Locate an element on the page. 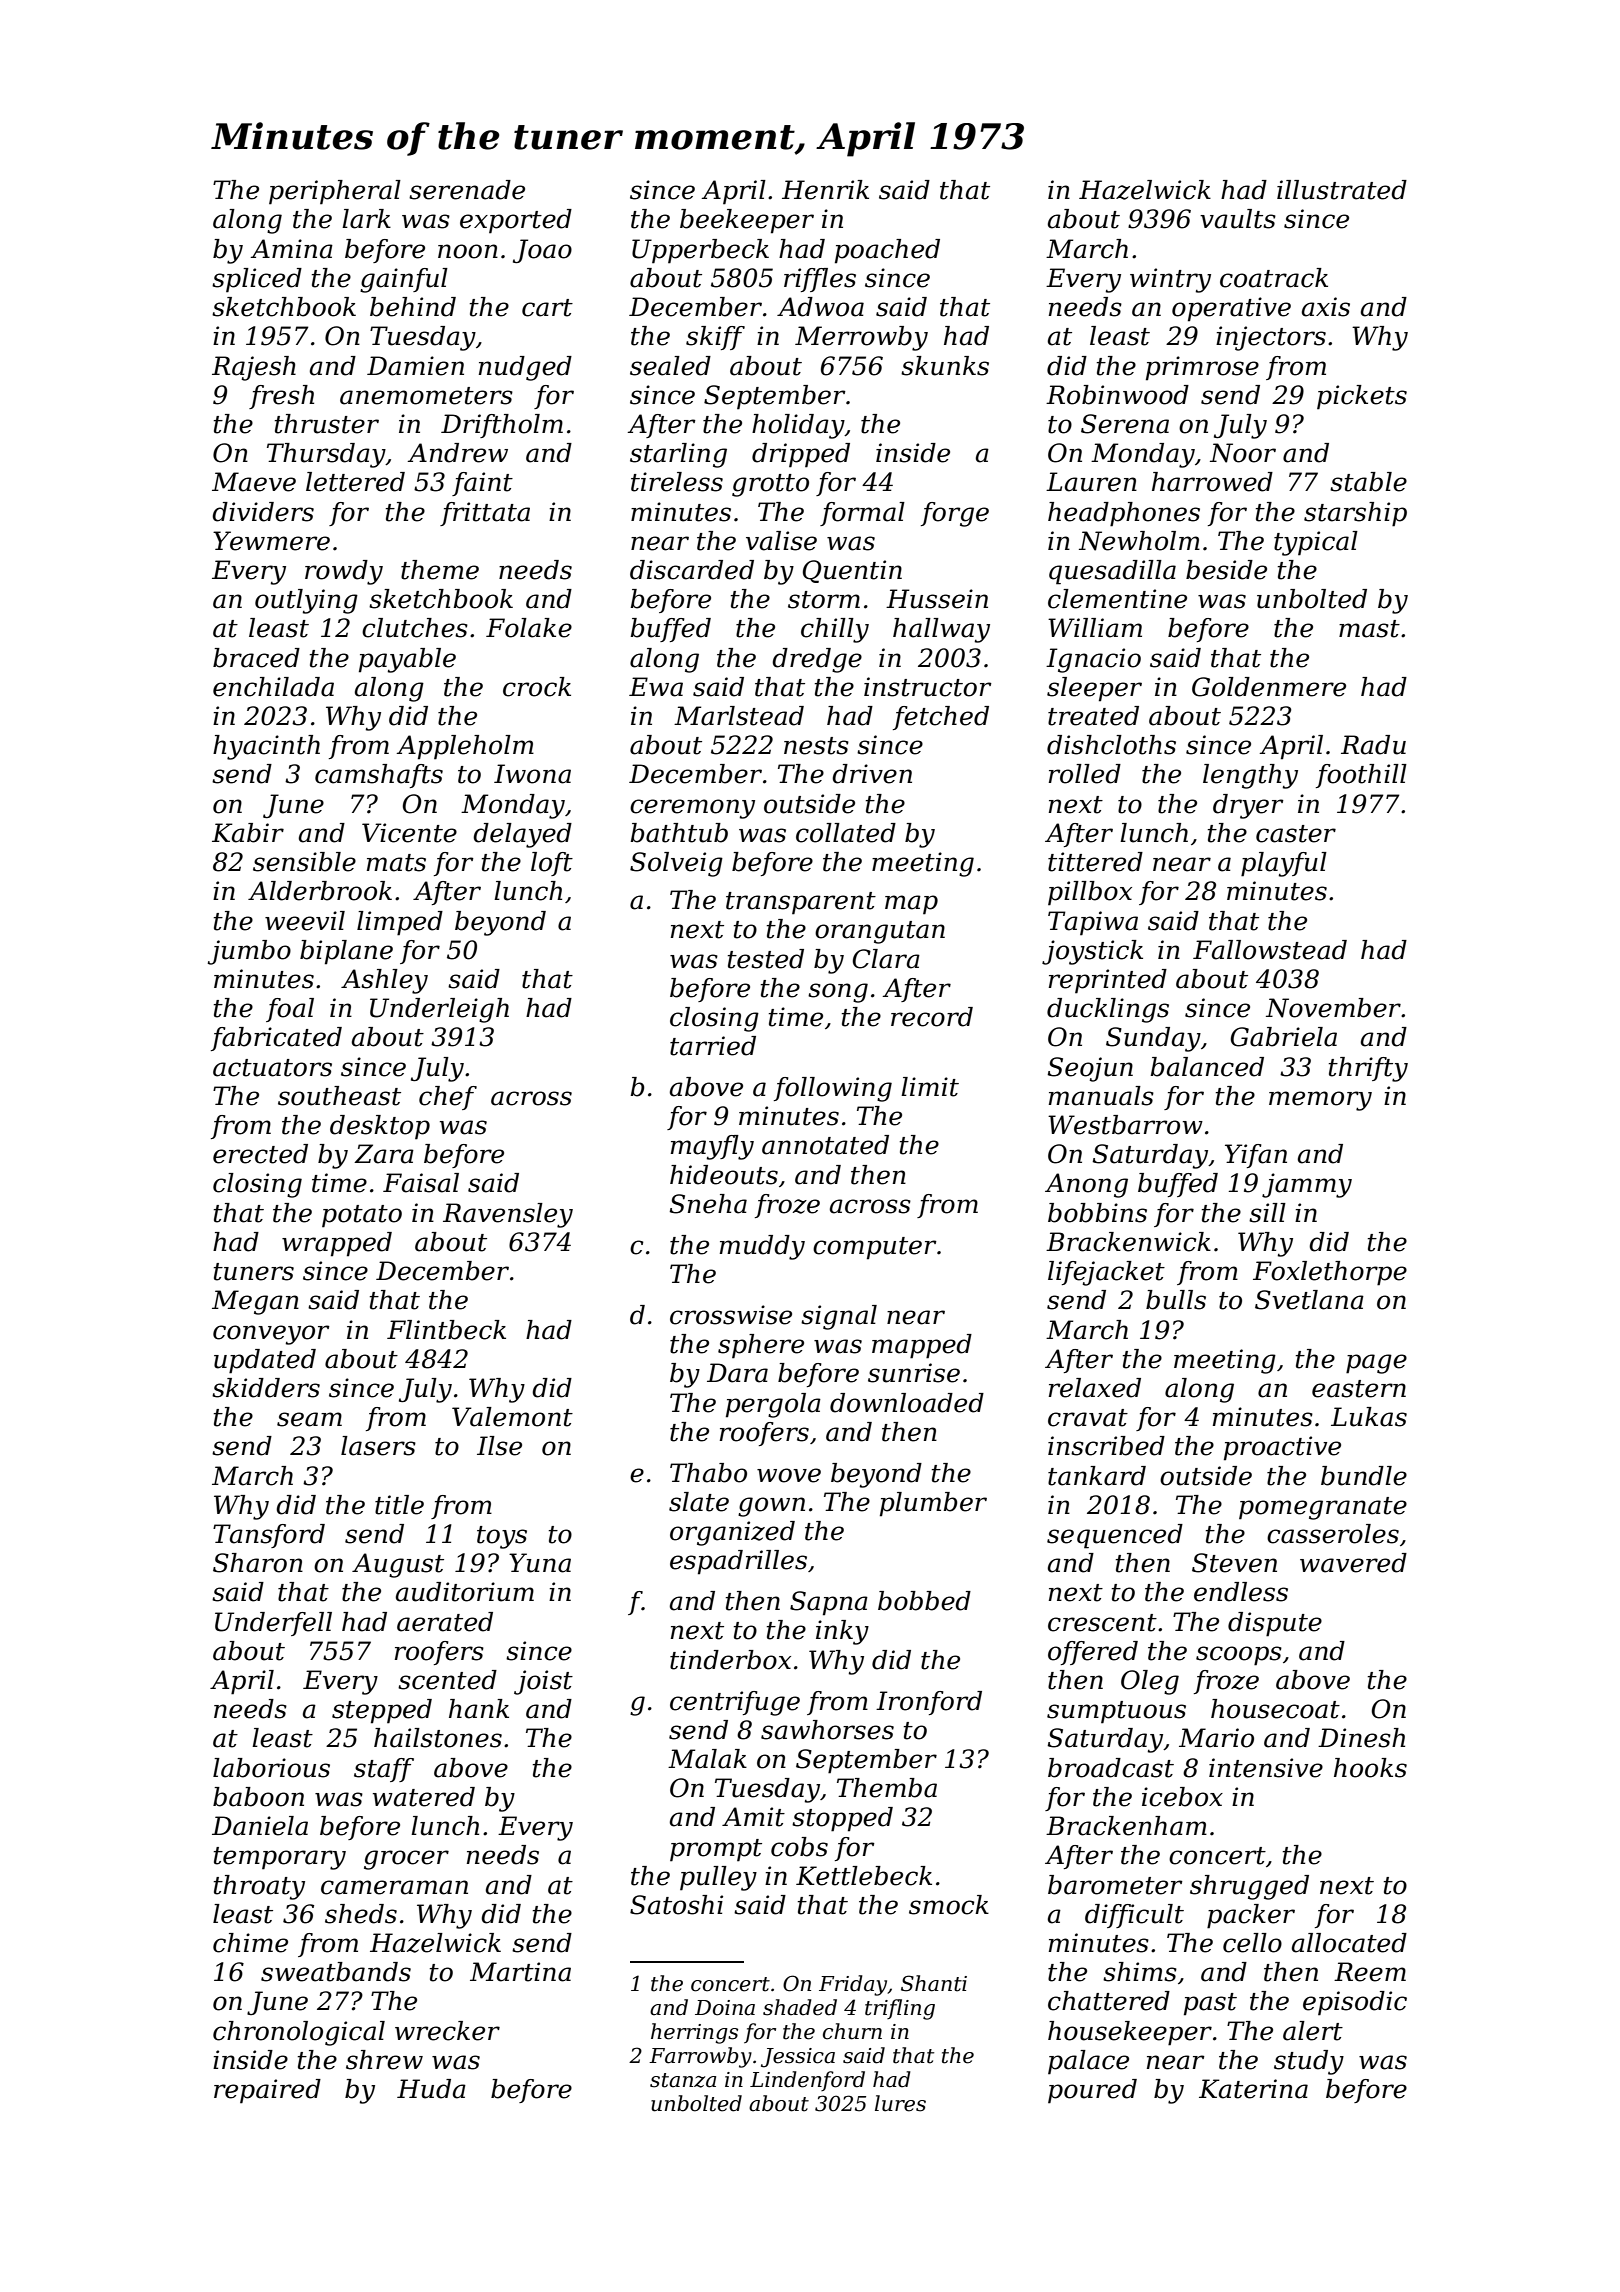 This document has height=2292, width=1620. wintry is located at coordinates (1170, 280).
